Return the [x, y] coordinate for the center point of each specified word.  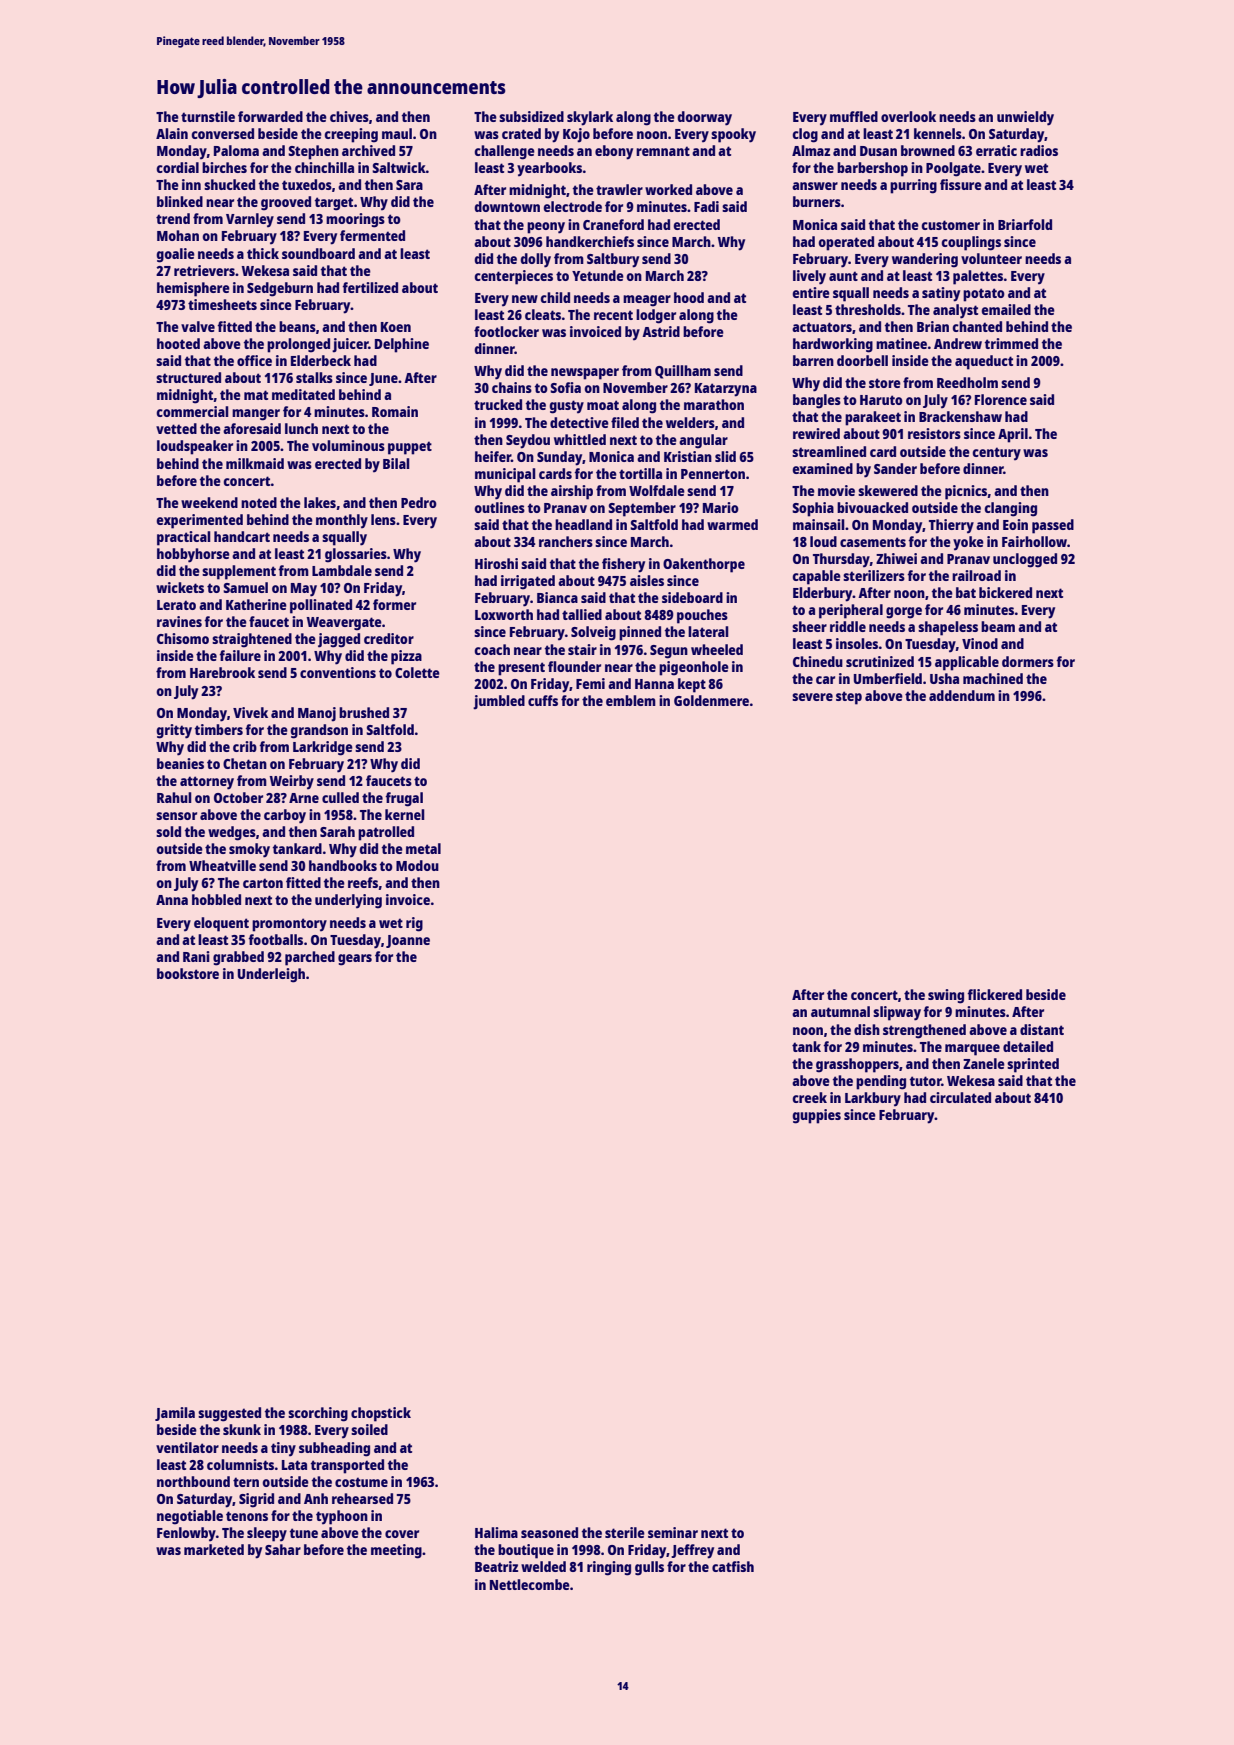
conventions [338, 672]
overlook [908, 116]
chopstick [381, 1414]
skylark [590, 118]
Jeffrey [692, 1551]
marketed [214, 1549]
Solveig [593, 633]
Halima [496, 1532]
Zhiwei [896, 558]
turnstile [208, 116]
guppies [816, 1116]
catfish [733, 1566]
